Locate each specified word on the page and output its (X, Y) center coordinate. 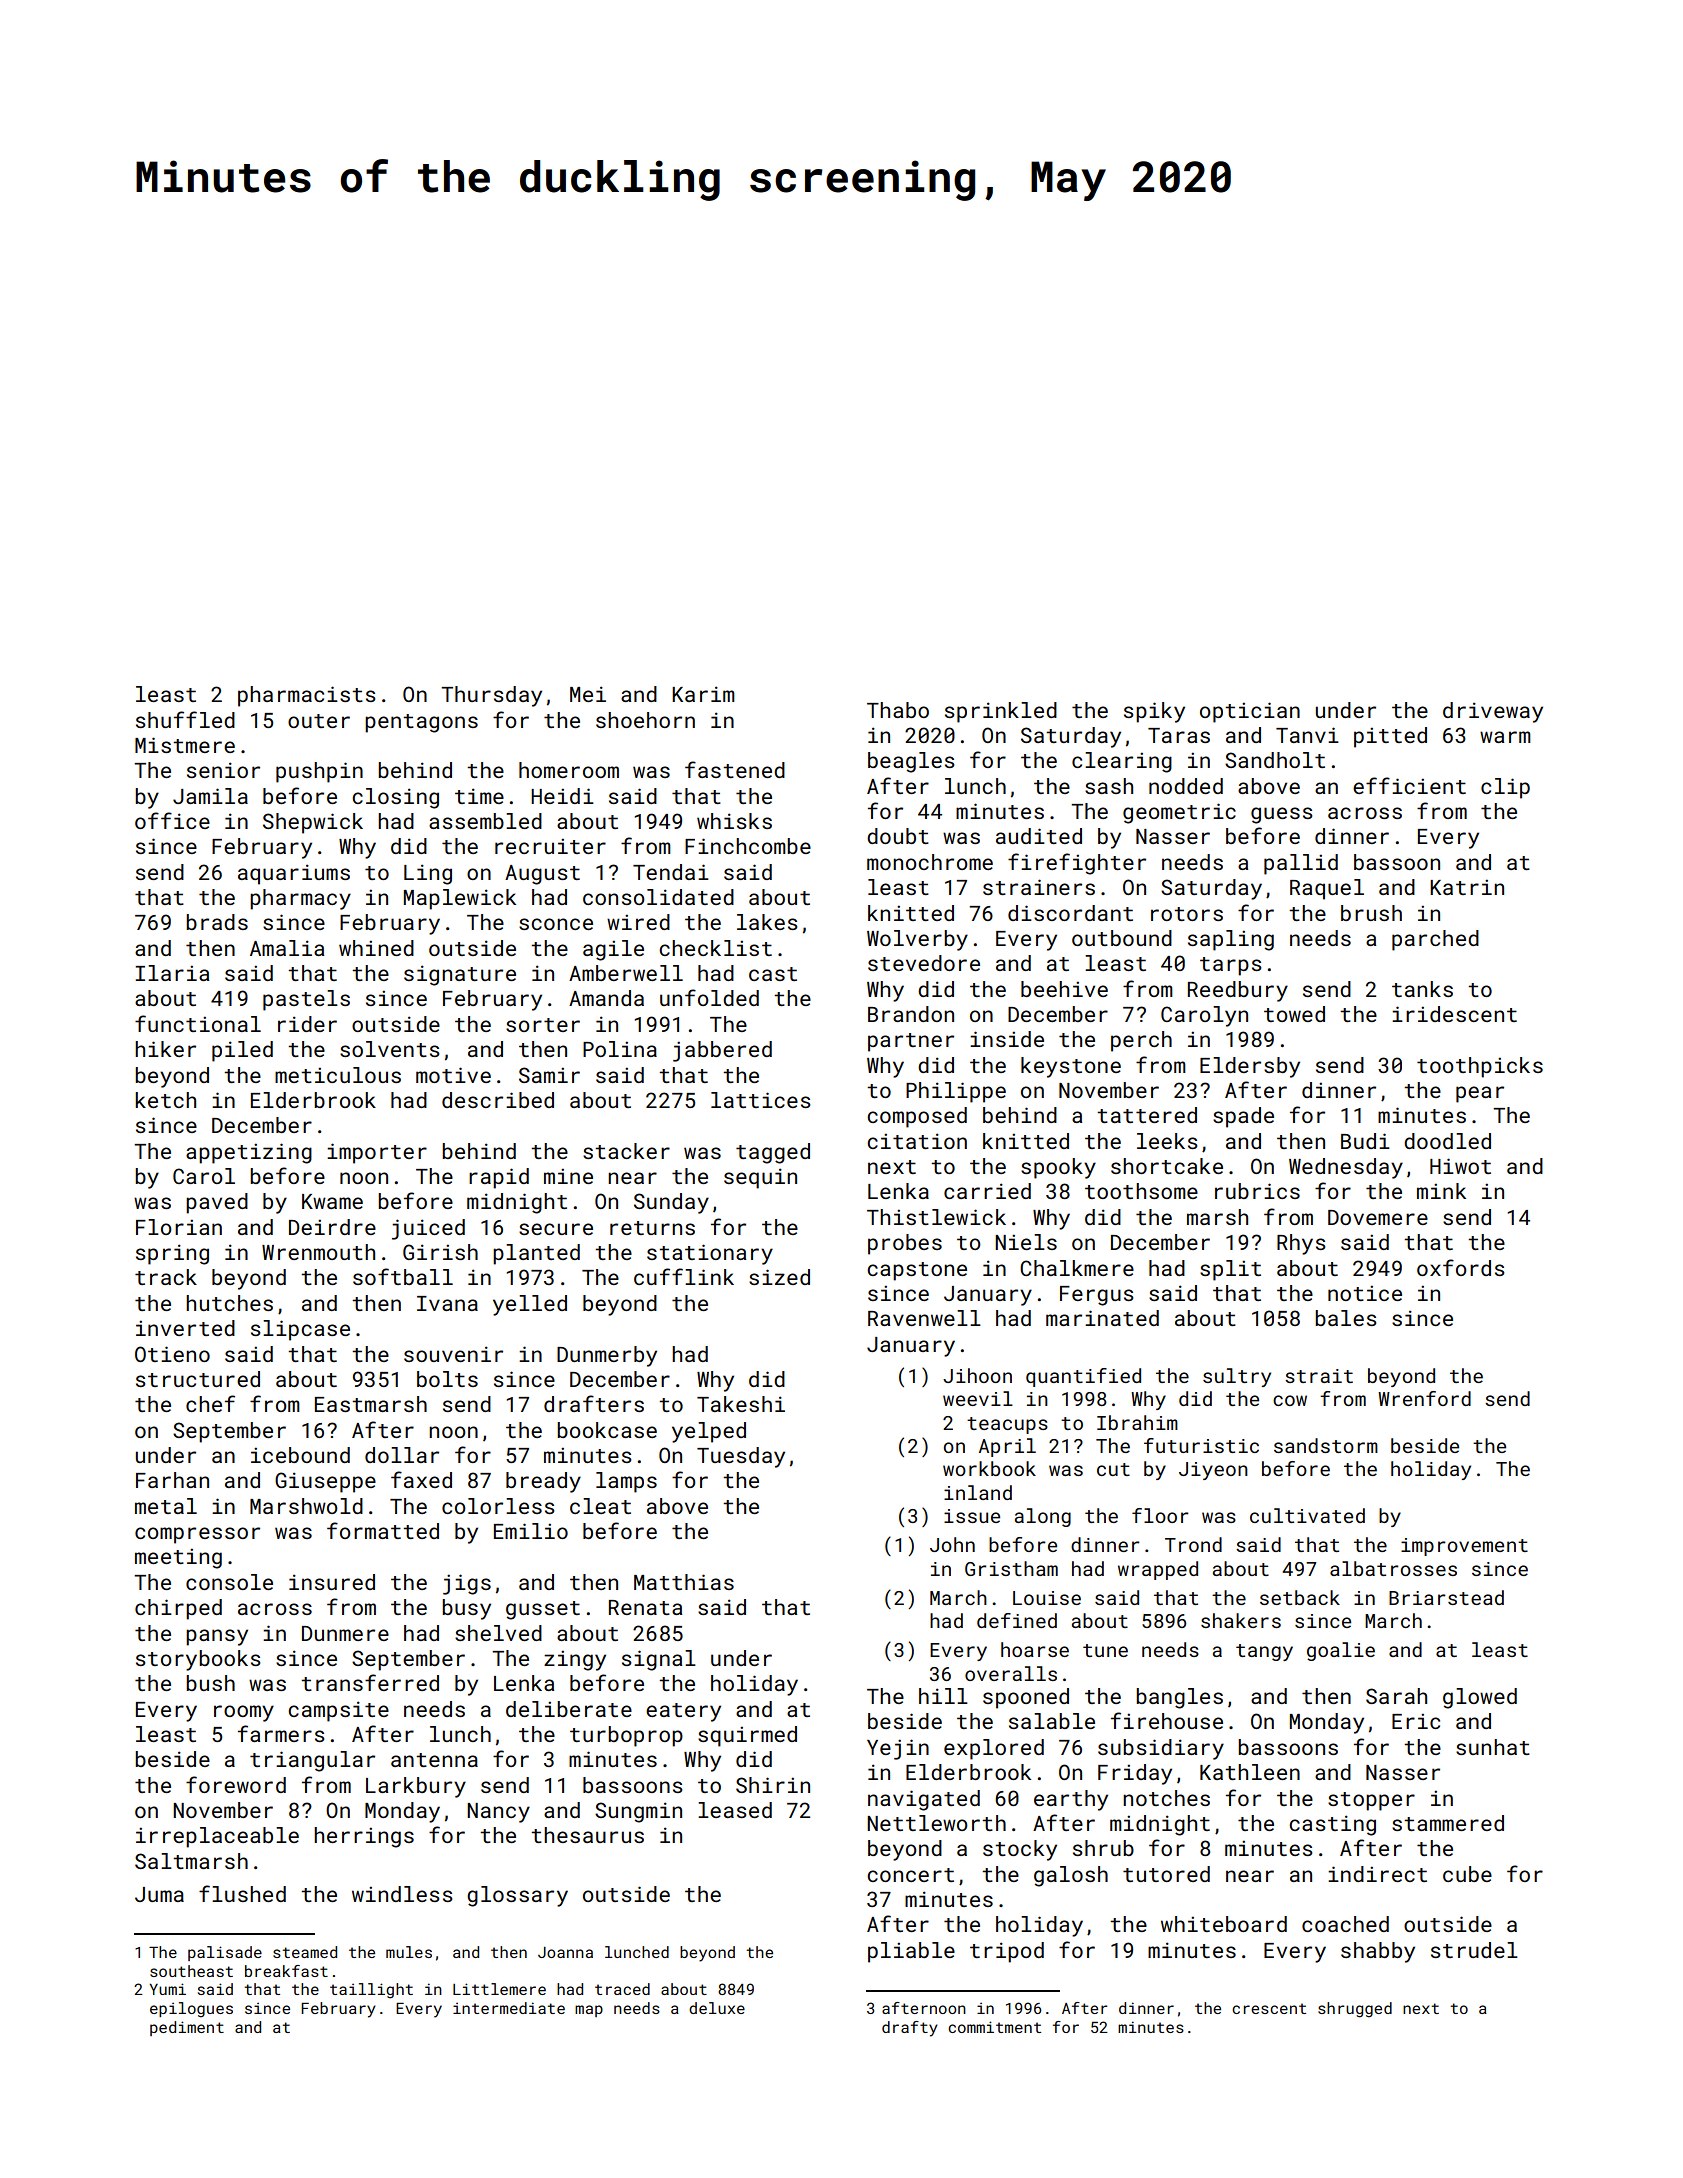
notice (1365, 1293)
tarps (1231, 966)
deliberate (569, 1709)
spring (172, 1254)
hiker (165, 1049)
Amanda (606, 998)
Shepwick (313, 823)
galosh (1071, 1876)
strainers (1039, 887)
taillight (371, 1991)
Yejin (898, 1749)
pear (1480, 1094)
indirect (1377, 1874)
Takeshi (741, 1404)
